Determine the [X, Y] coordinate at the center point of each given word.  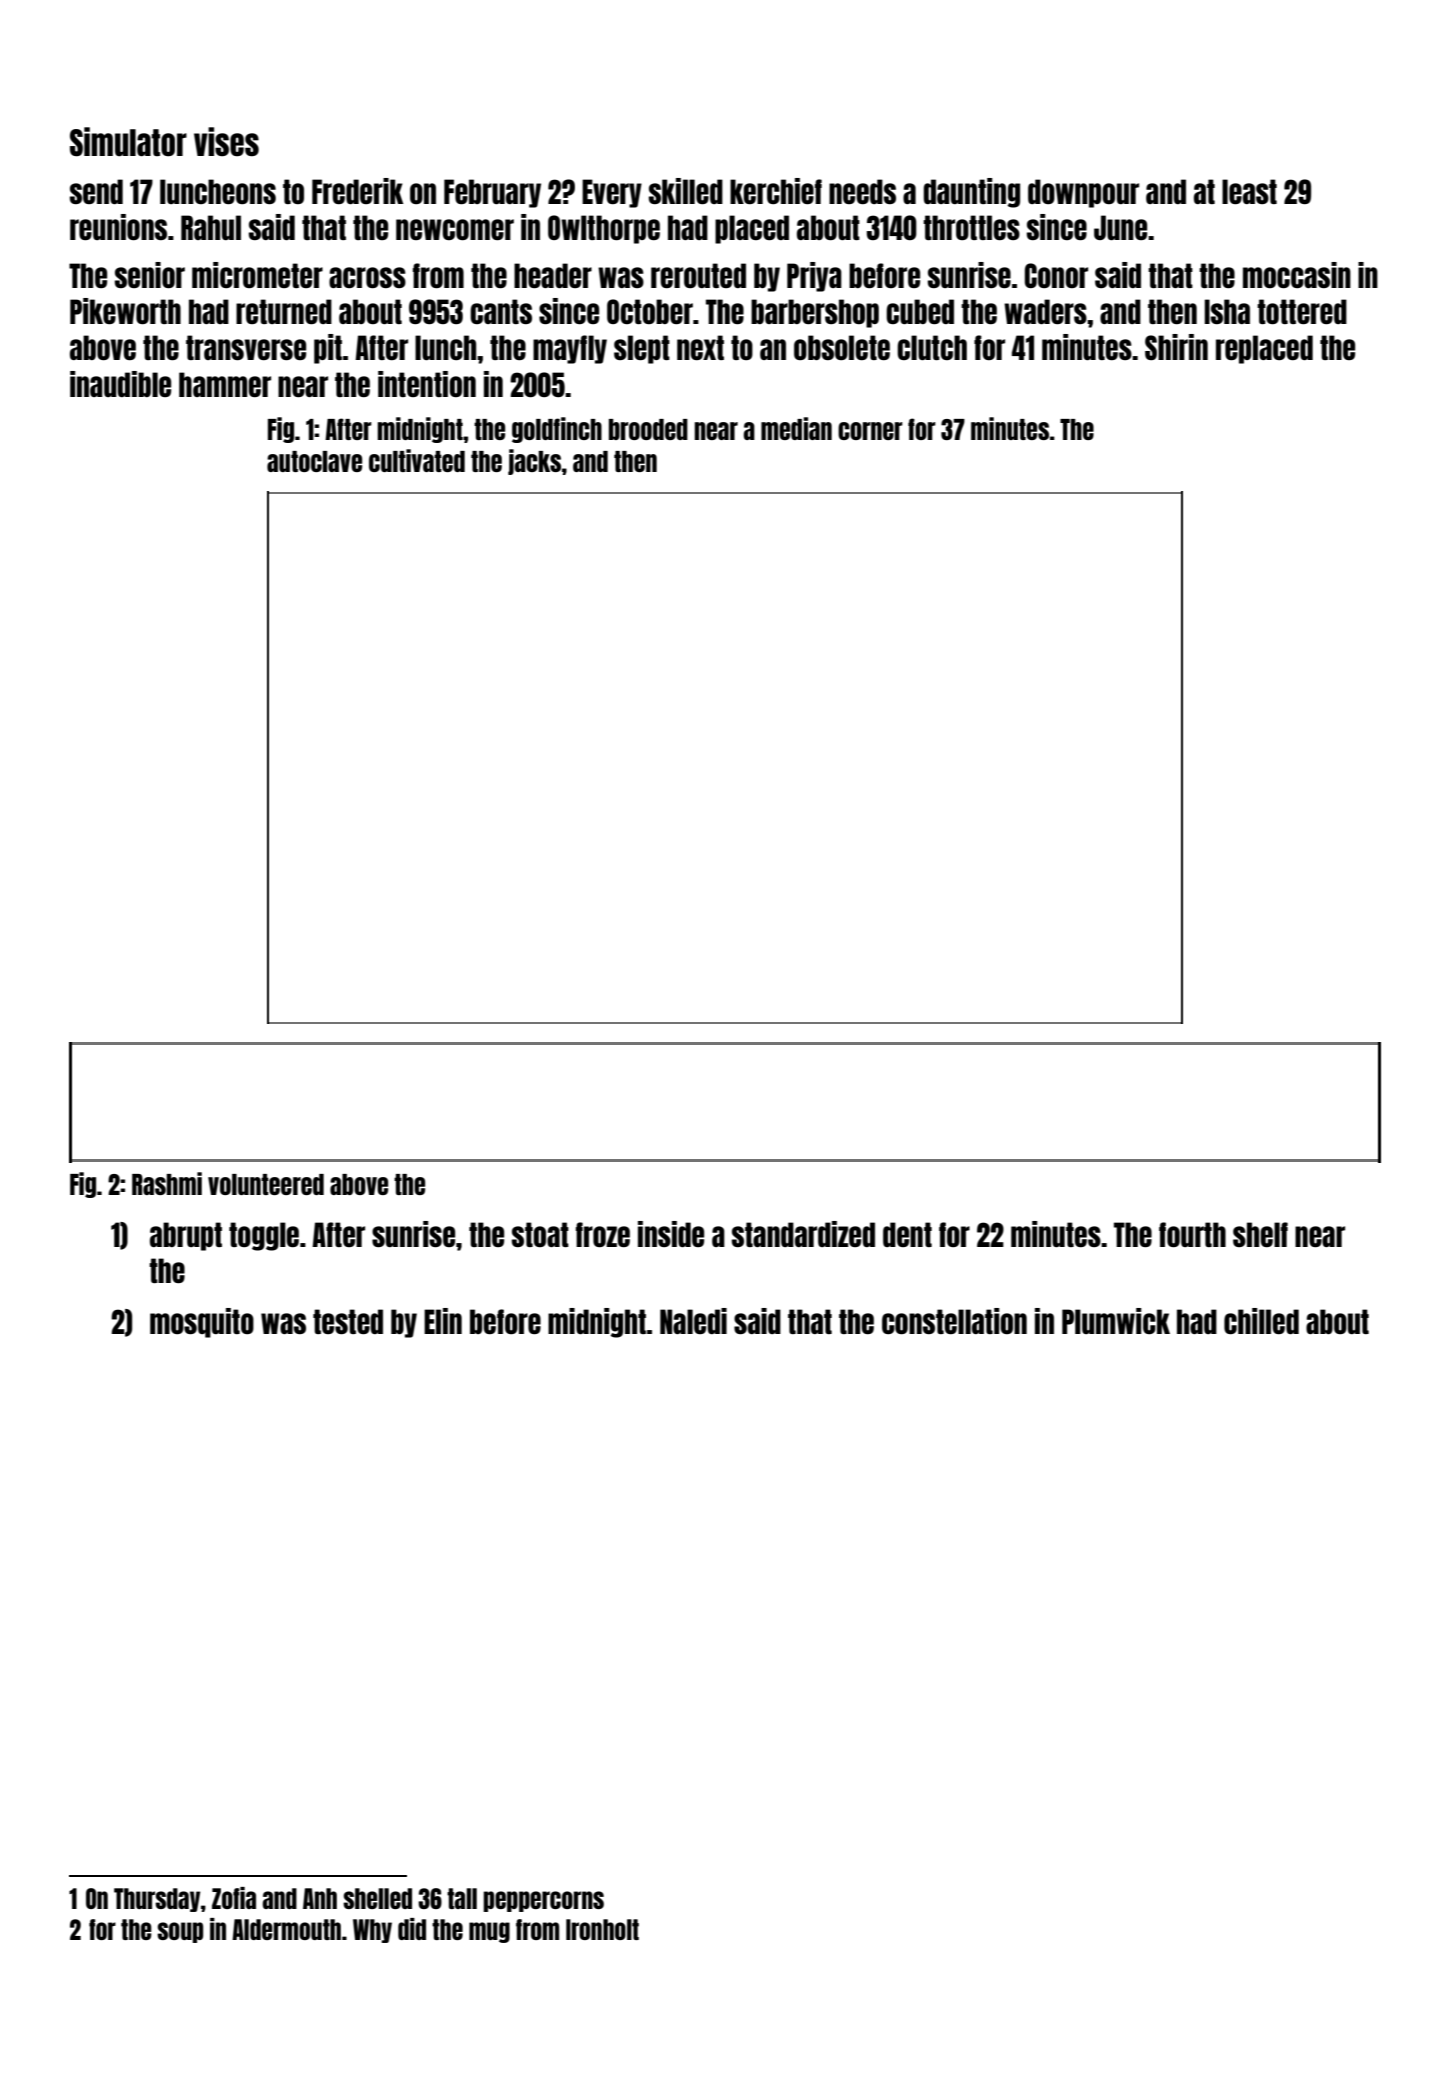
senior [150, 275]
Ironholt [602, 1929]
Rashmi [167, 1183]
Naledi [693, 1321]
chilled [1261, 1321]
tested [348, 1321]
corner [870, 431]
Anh [320, 1898]
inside [671, 1234]
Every [612, 193]
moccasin [1297, 275]
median [796, 428]
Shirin [1176, 347]
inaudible [120, 384]
